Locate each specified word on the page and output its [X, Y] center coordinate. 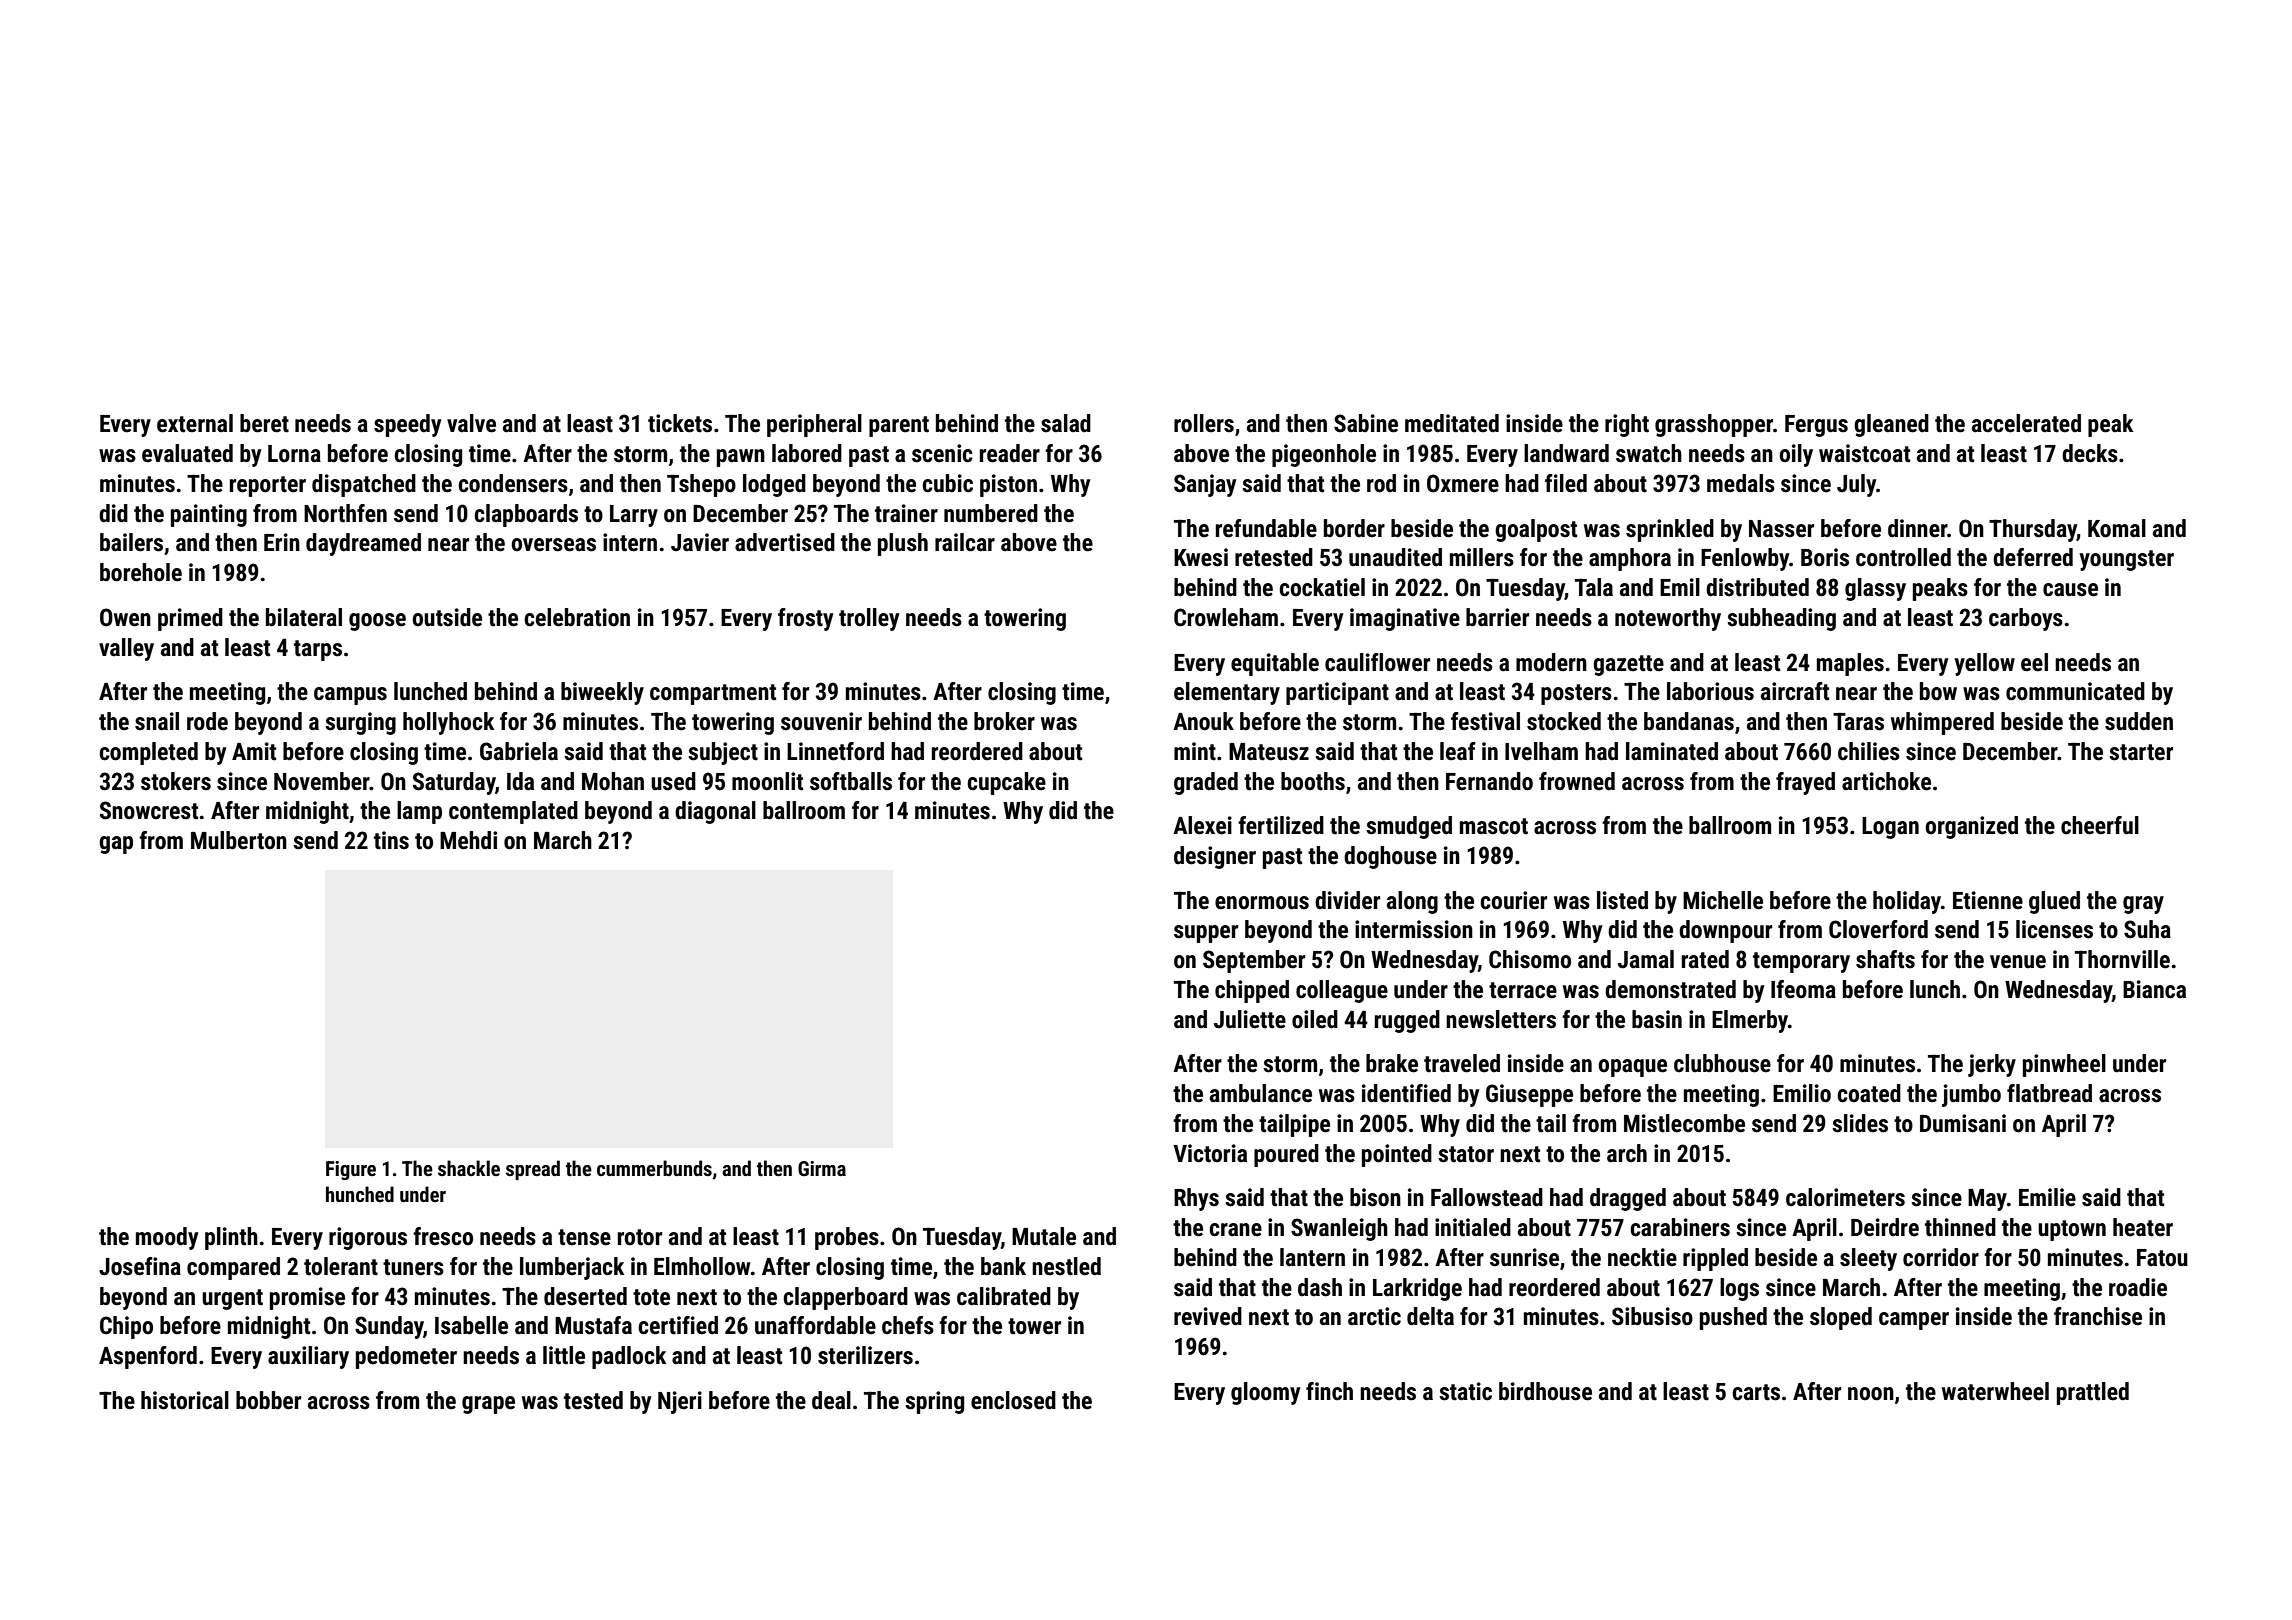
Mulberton [239, 840]
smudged [1409, 827]
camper [1914, 1321]
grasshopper [1714, 425]
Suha [2147, 929]
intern [630, 542]
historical [185, 1400]
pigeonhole [1324, 455]
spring [934, 1402]
